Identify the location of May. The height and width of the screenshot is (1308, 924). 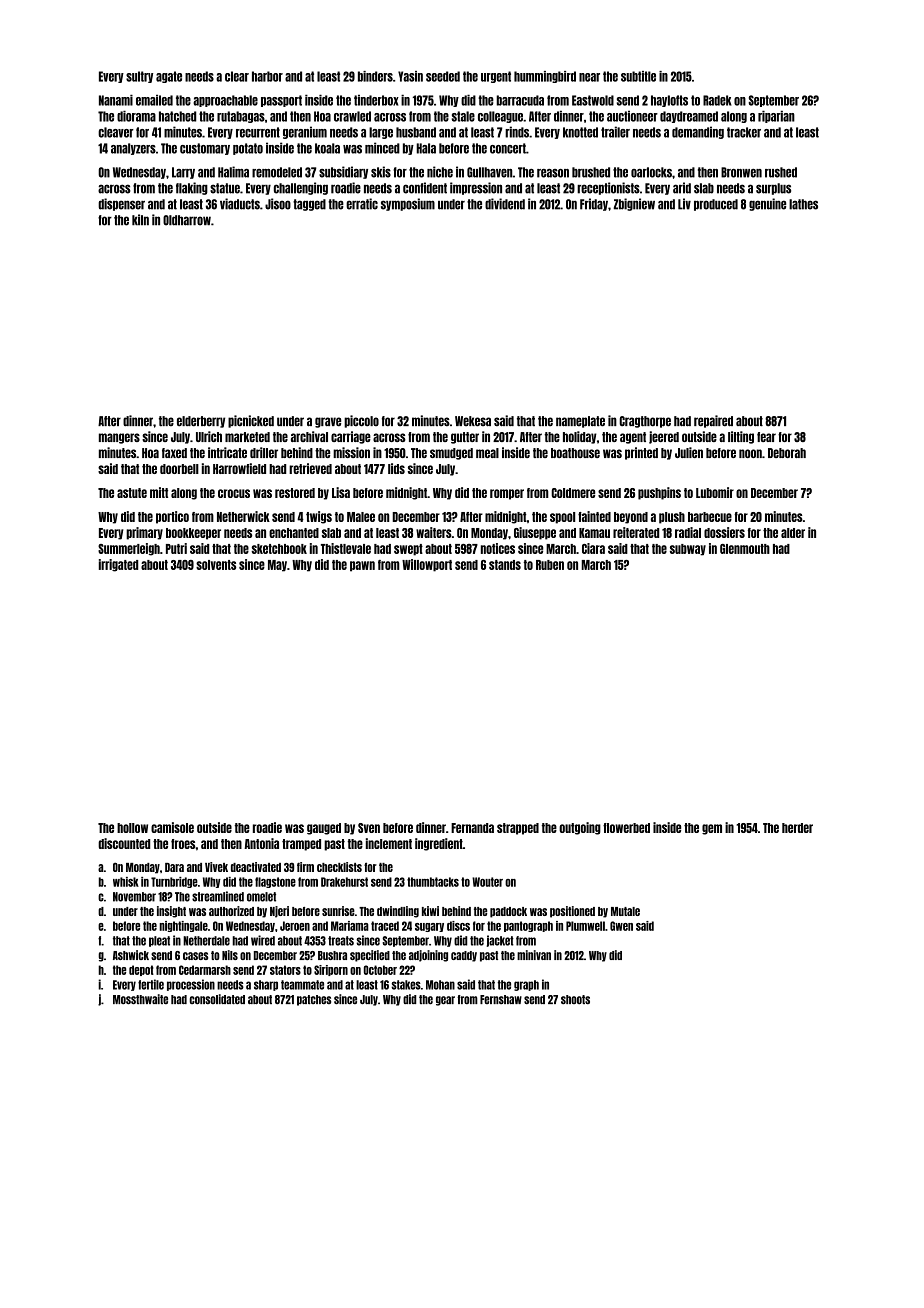
(277, 566).
